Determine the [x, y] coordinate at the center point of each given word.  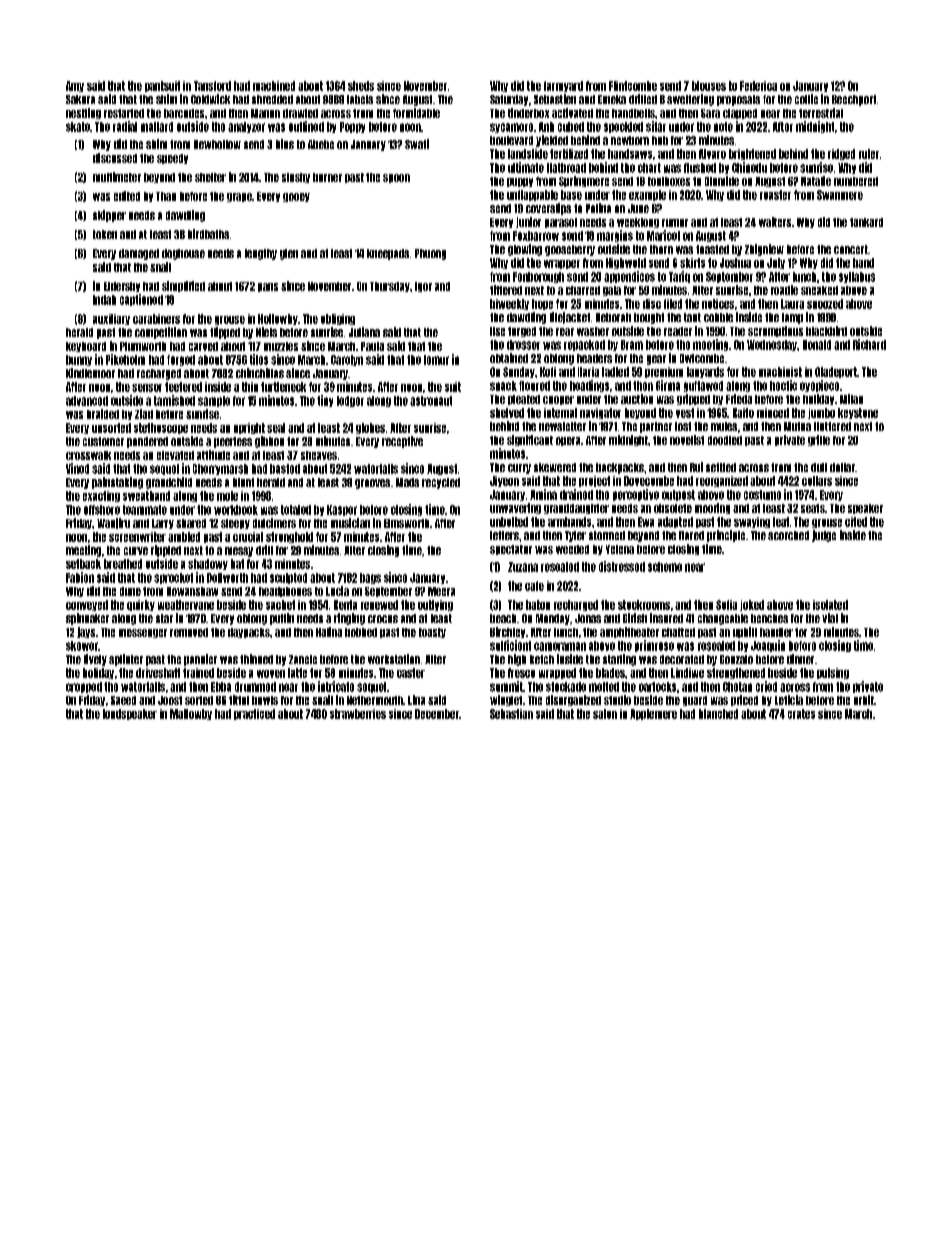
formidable [416, 113]
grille [819, 440]
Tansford [212, 86]
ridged [841, 154]
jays [86, 632]
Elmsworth [406, 523]
